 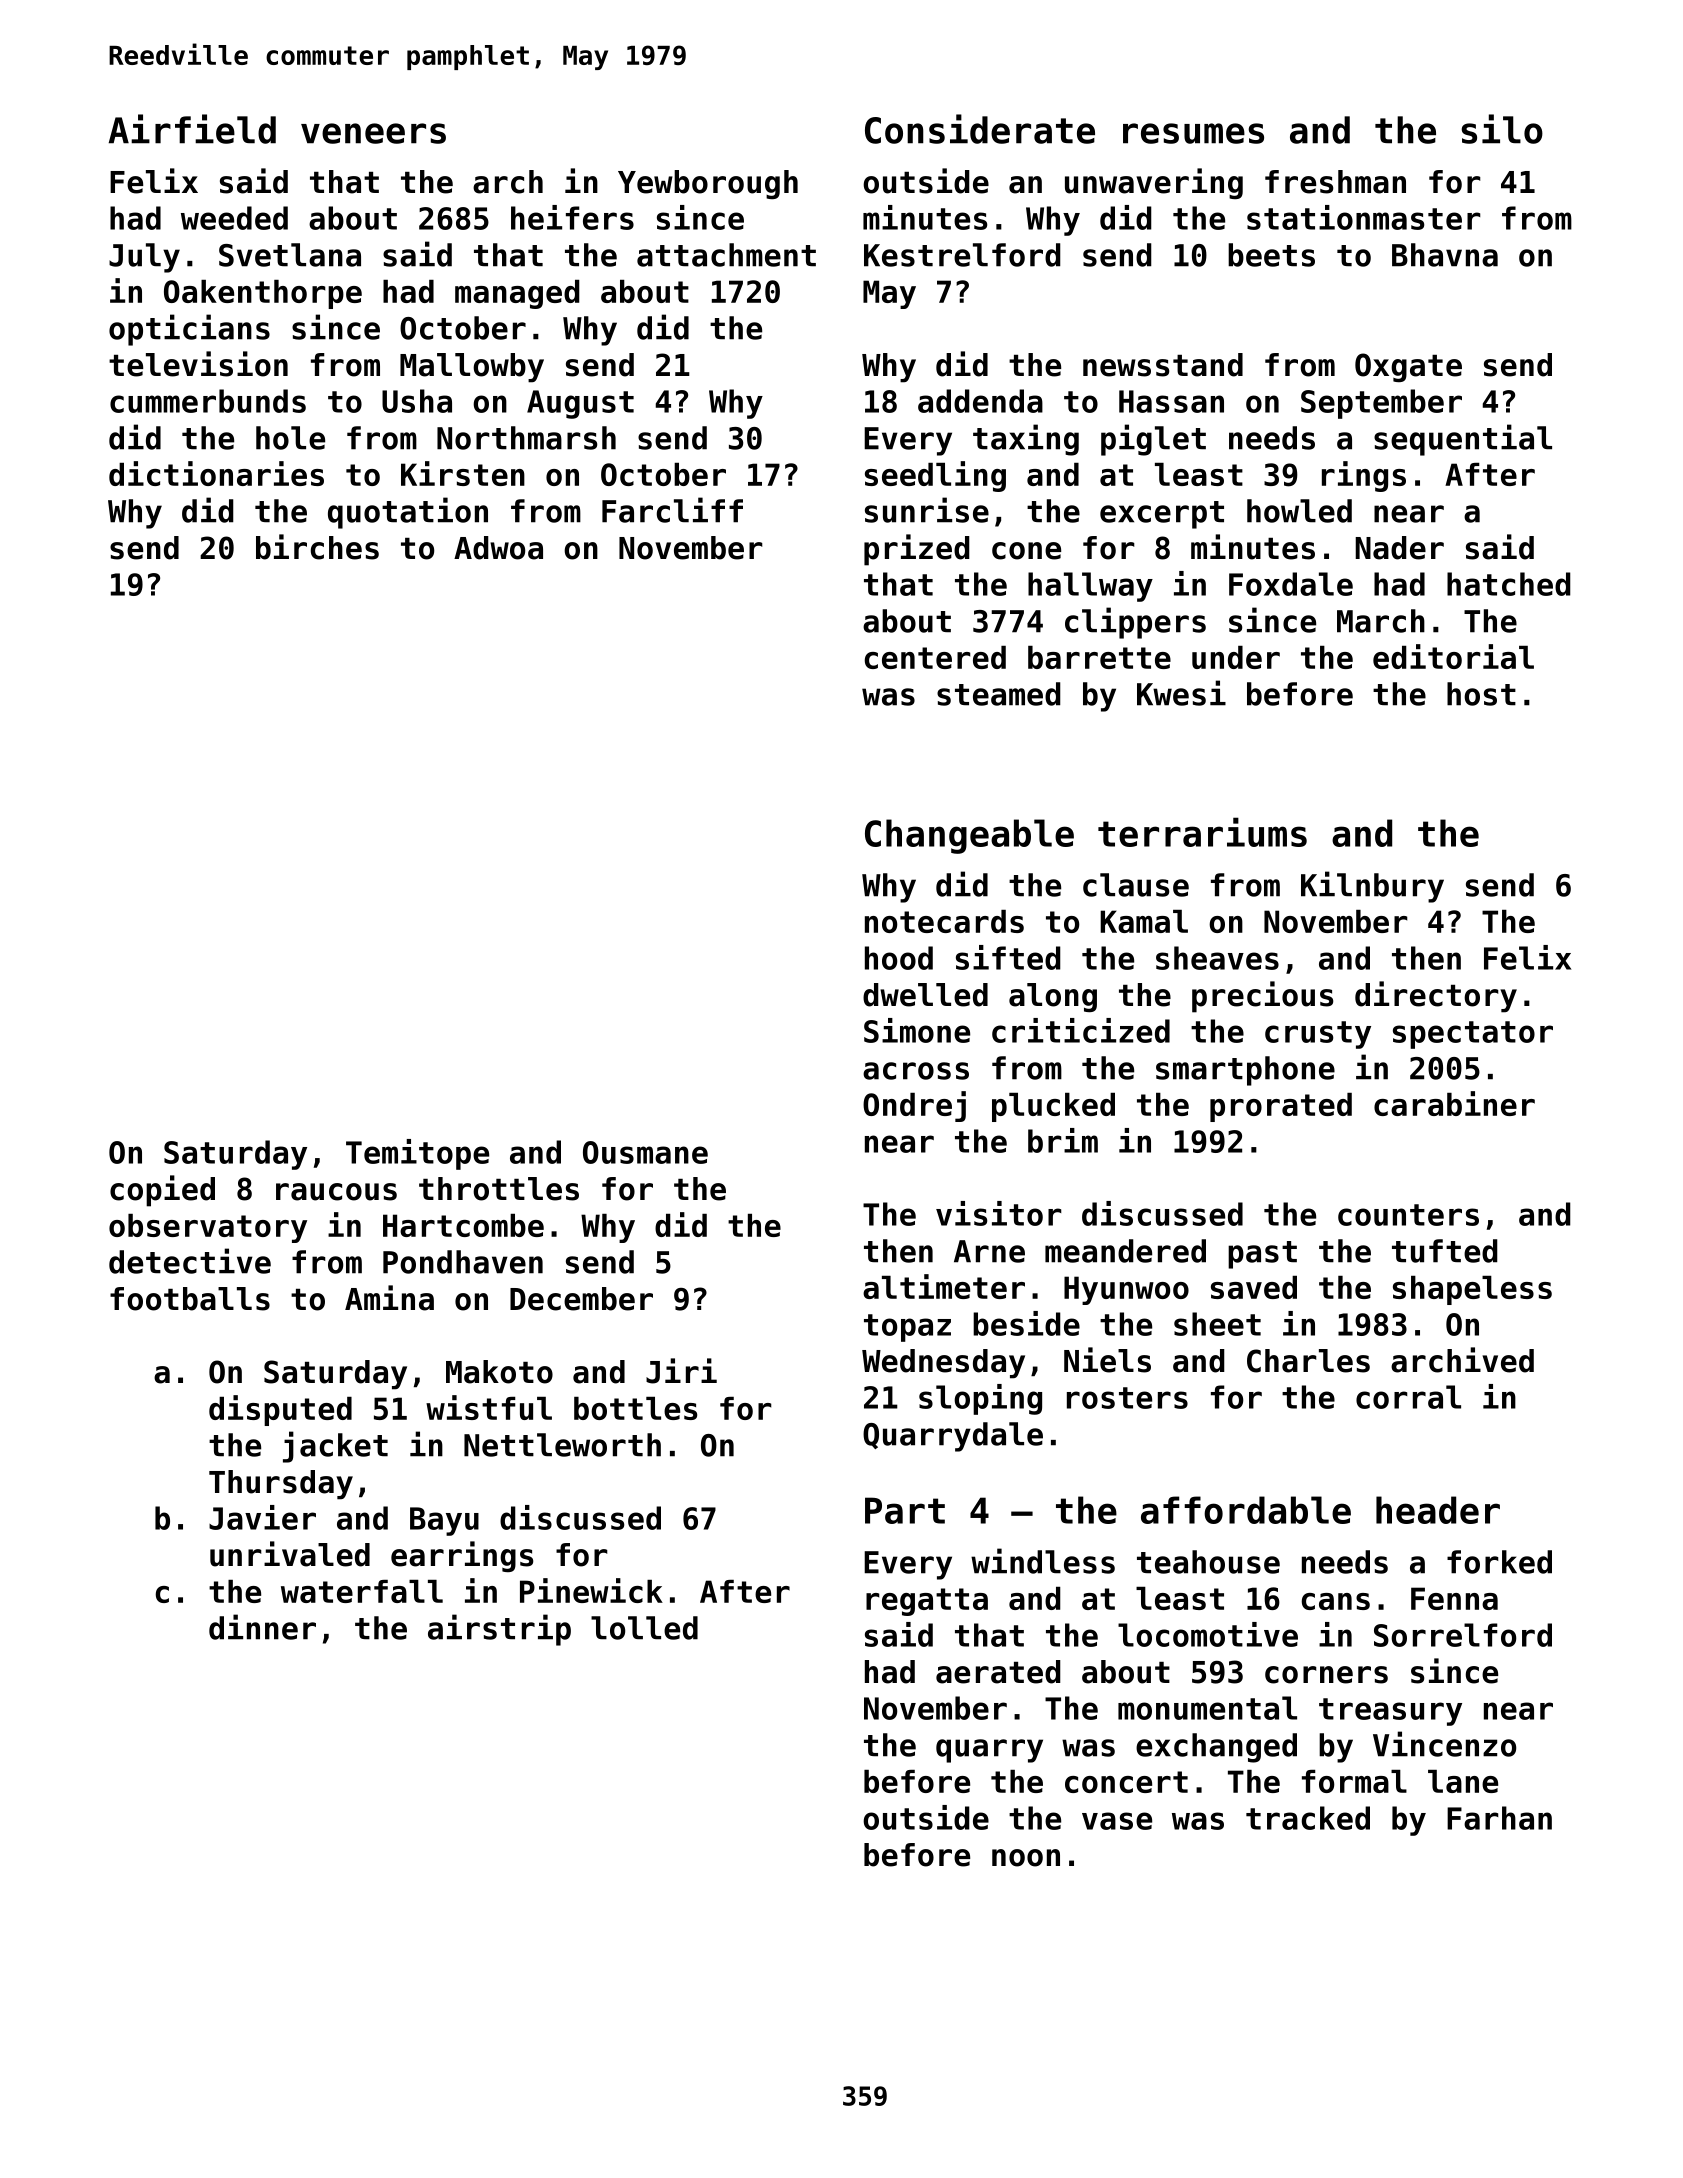 I want to click on silo, so click(x=1502, y=129).
